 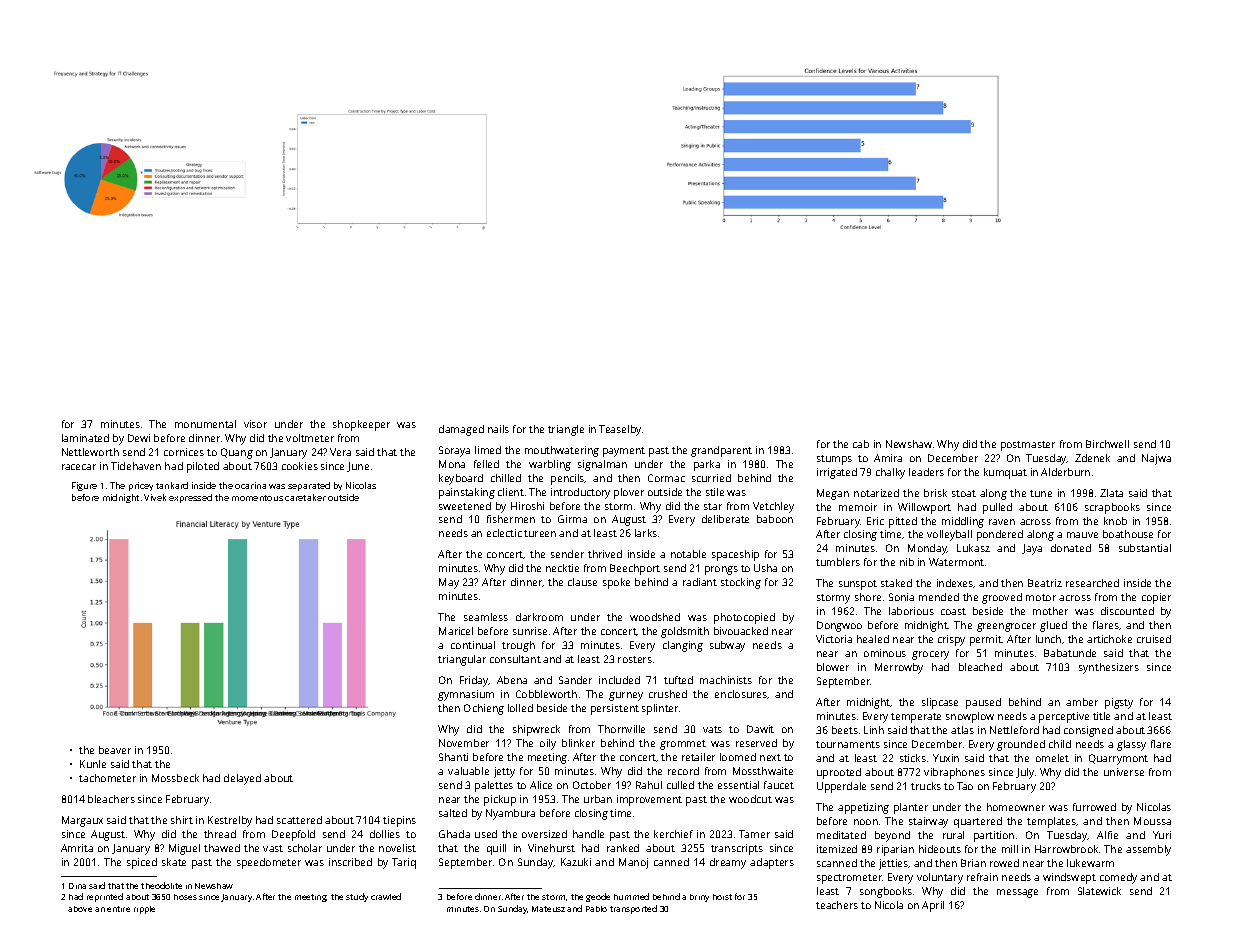 I want to click on notarized, so click(x=876, y=493).
